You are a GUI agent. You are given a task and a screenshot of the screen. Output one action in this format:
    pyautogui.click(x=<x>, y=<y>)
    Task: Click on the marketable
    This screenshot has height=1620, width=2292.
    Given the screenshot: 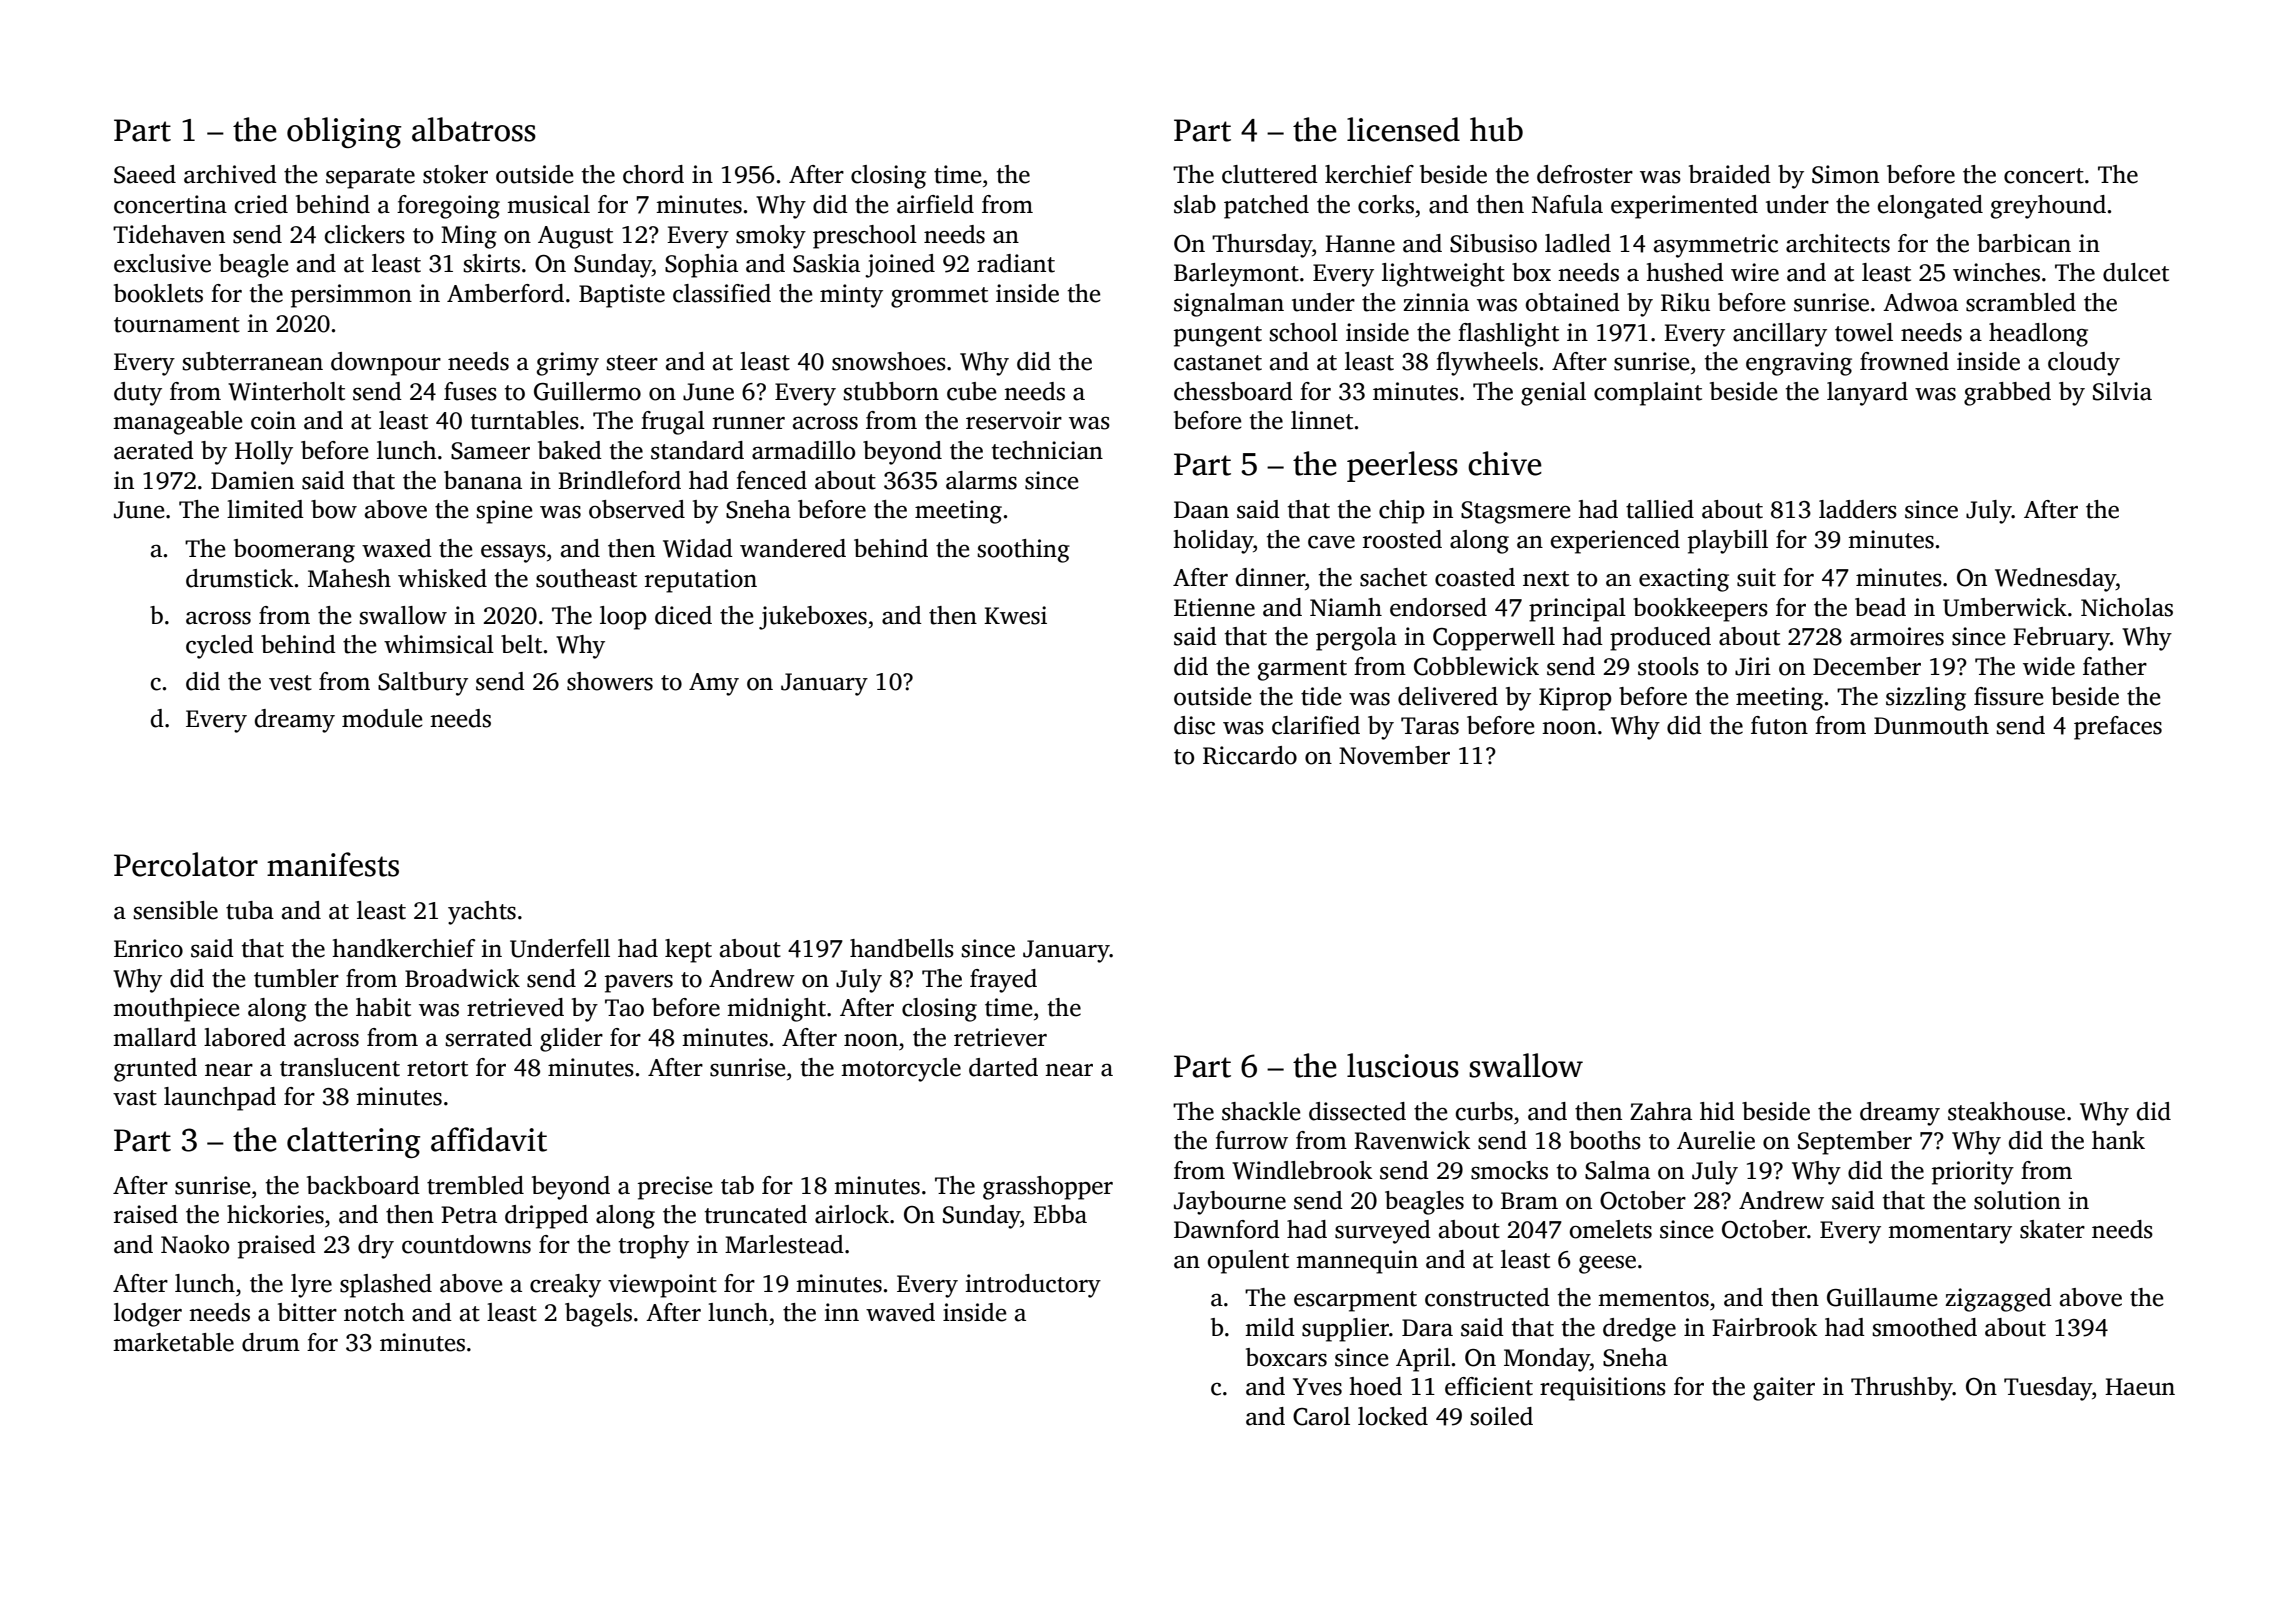 What is the action you would take?
    pyautogui.click(x=173, y=1342)
